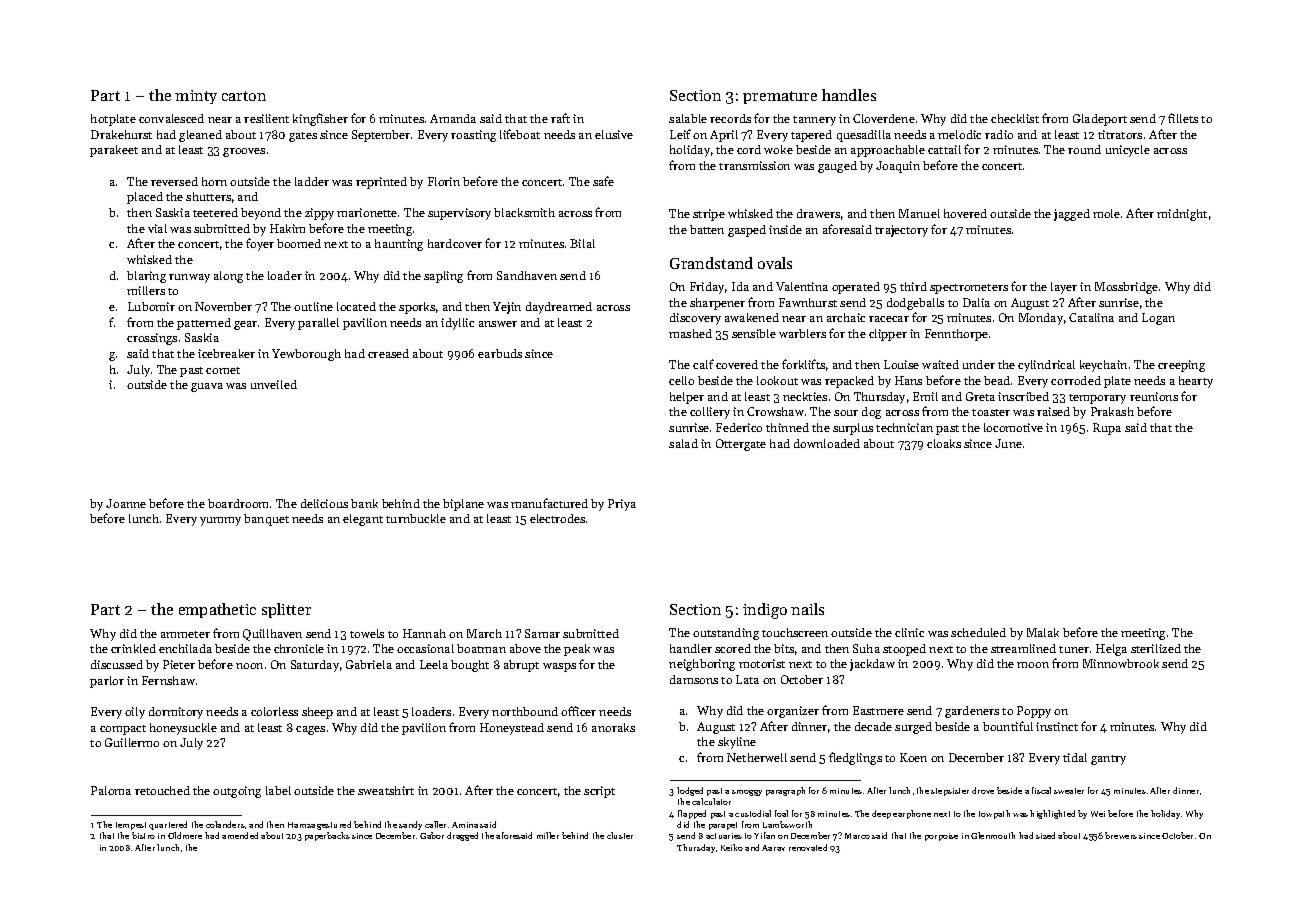  I want to click on checklist, so click(1015, 118).
